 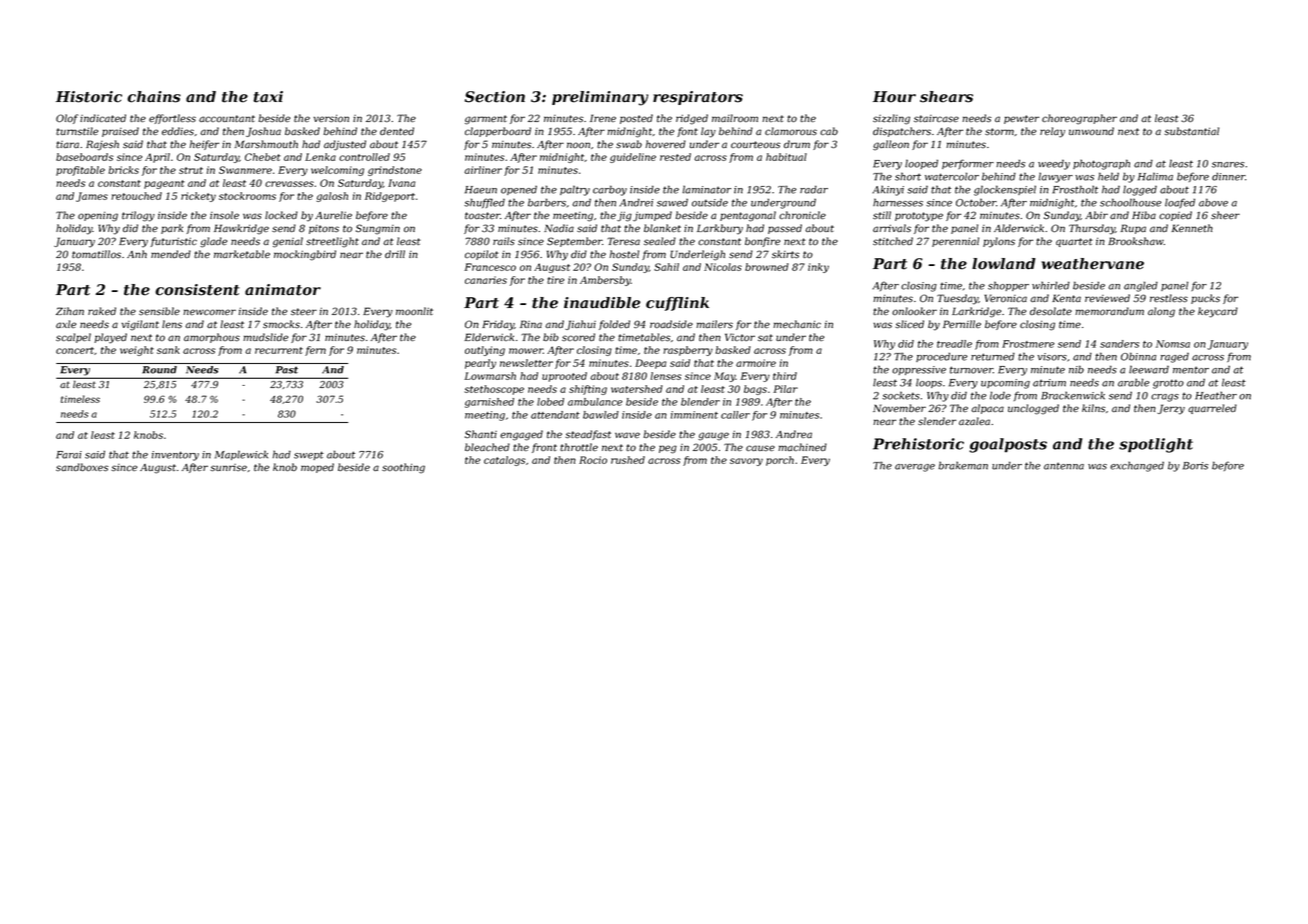 What do you see at coordinates (976, 202) in the image?
I see `October` at bounding box center [976, 202].
